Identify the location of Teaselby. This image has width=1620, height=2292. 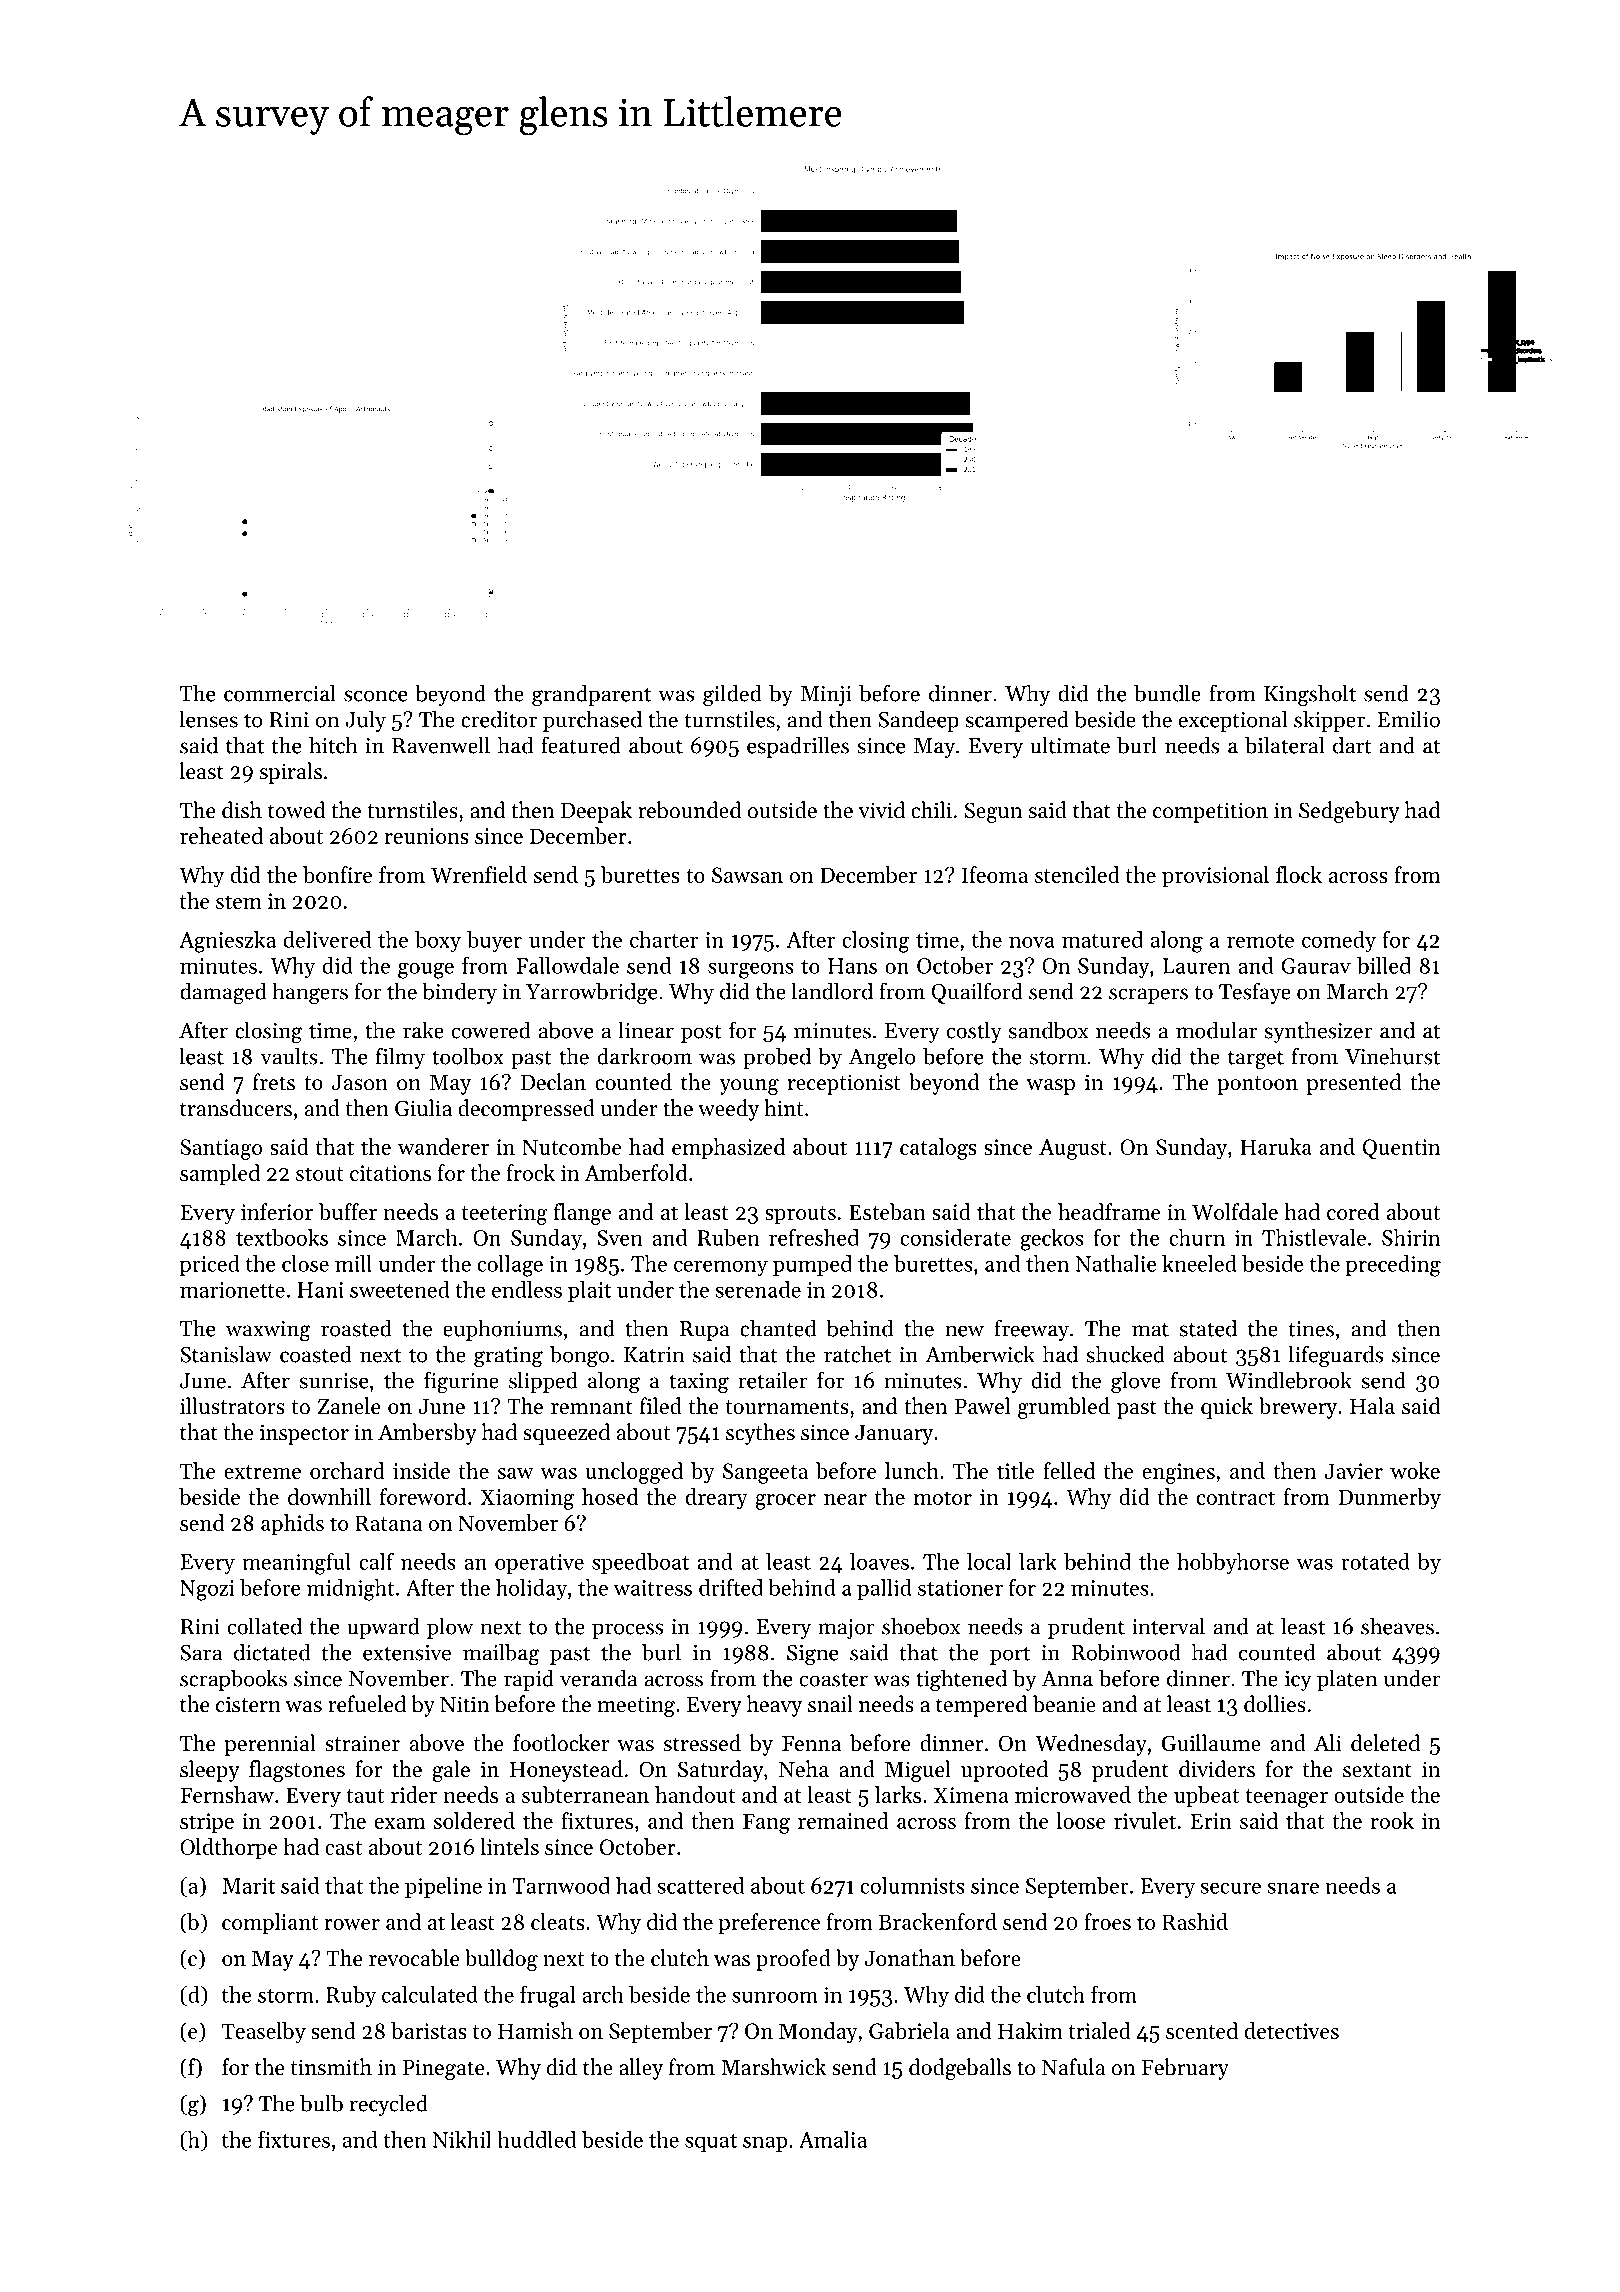
(264, 2033).
